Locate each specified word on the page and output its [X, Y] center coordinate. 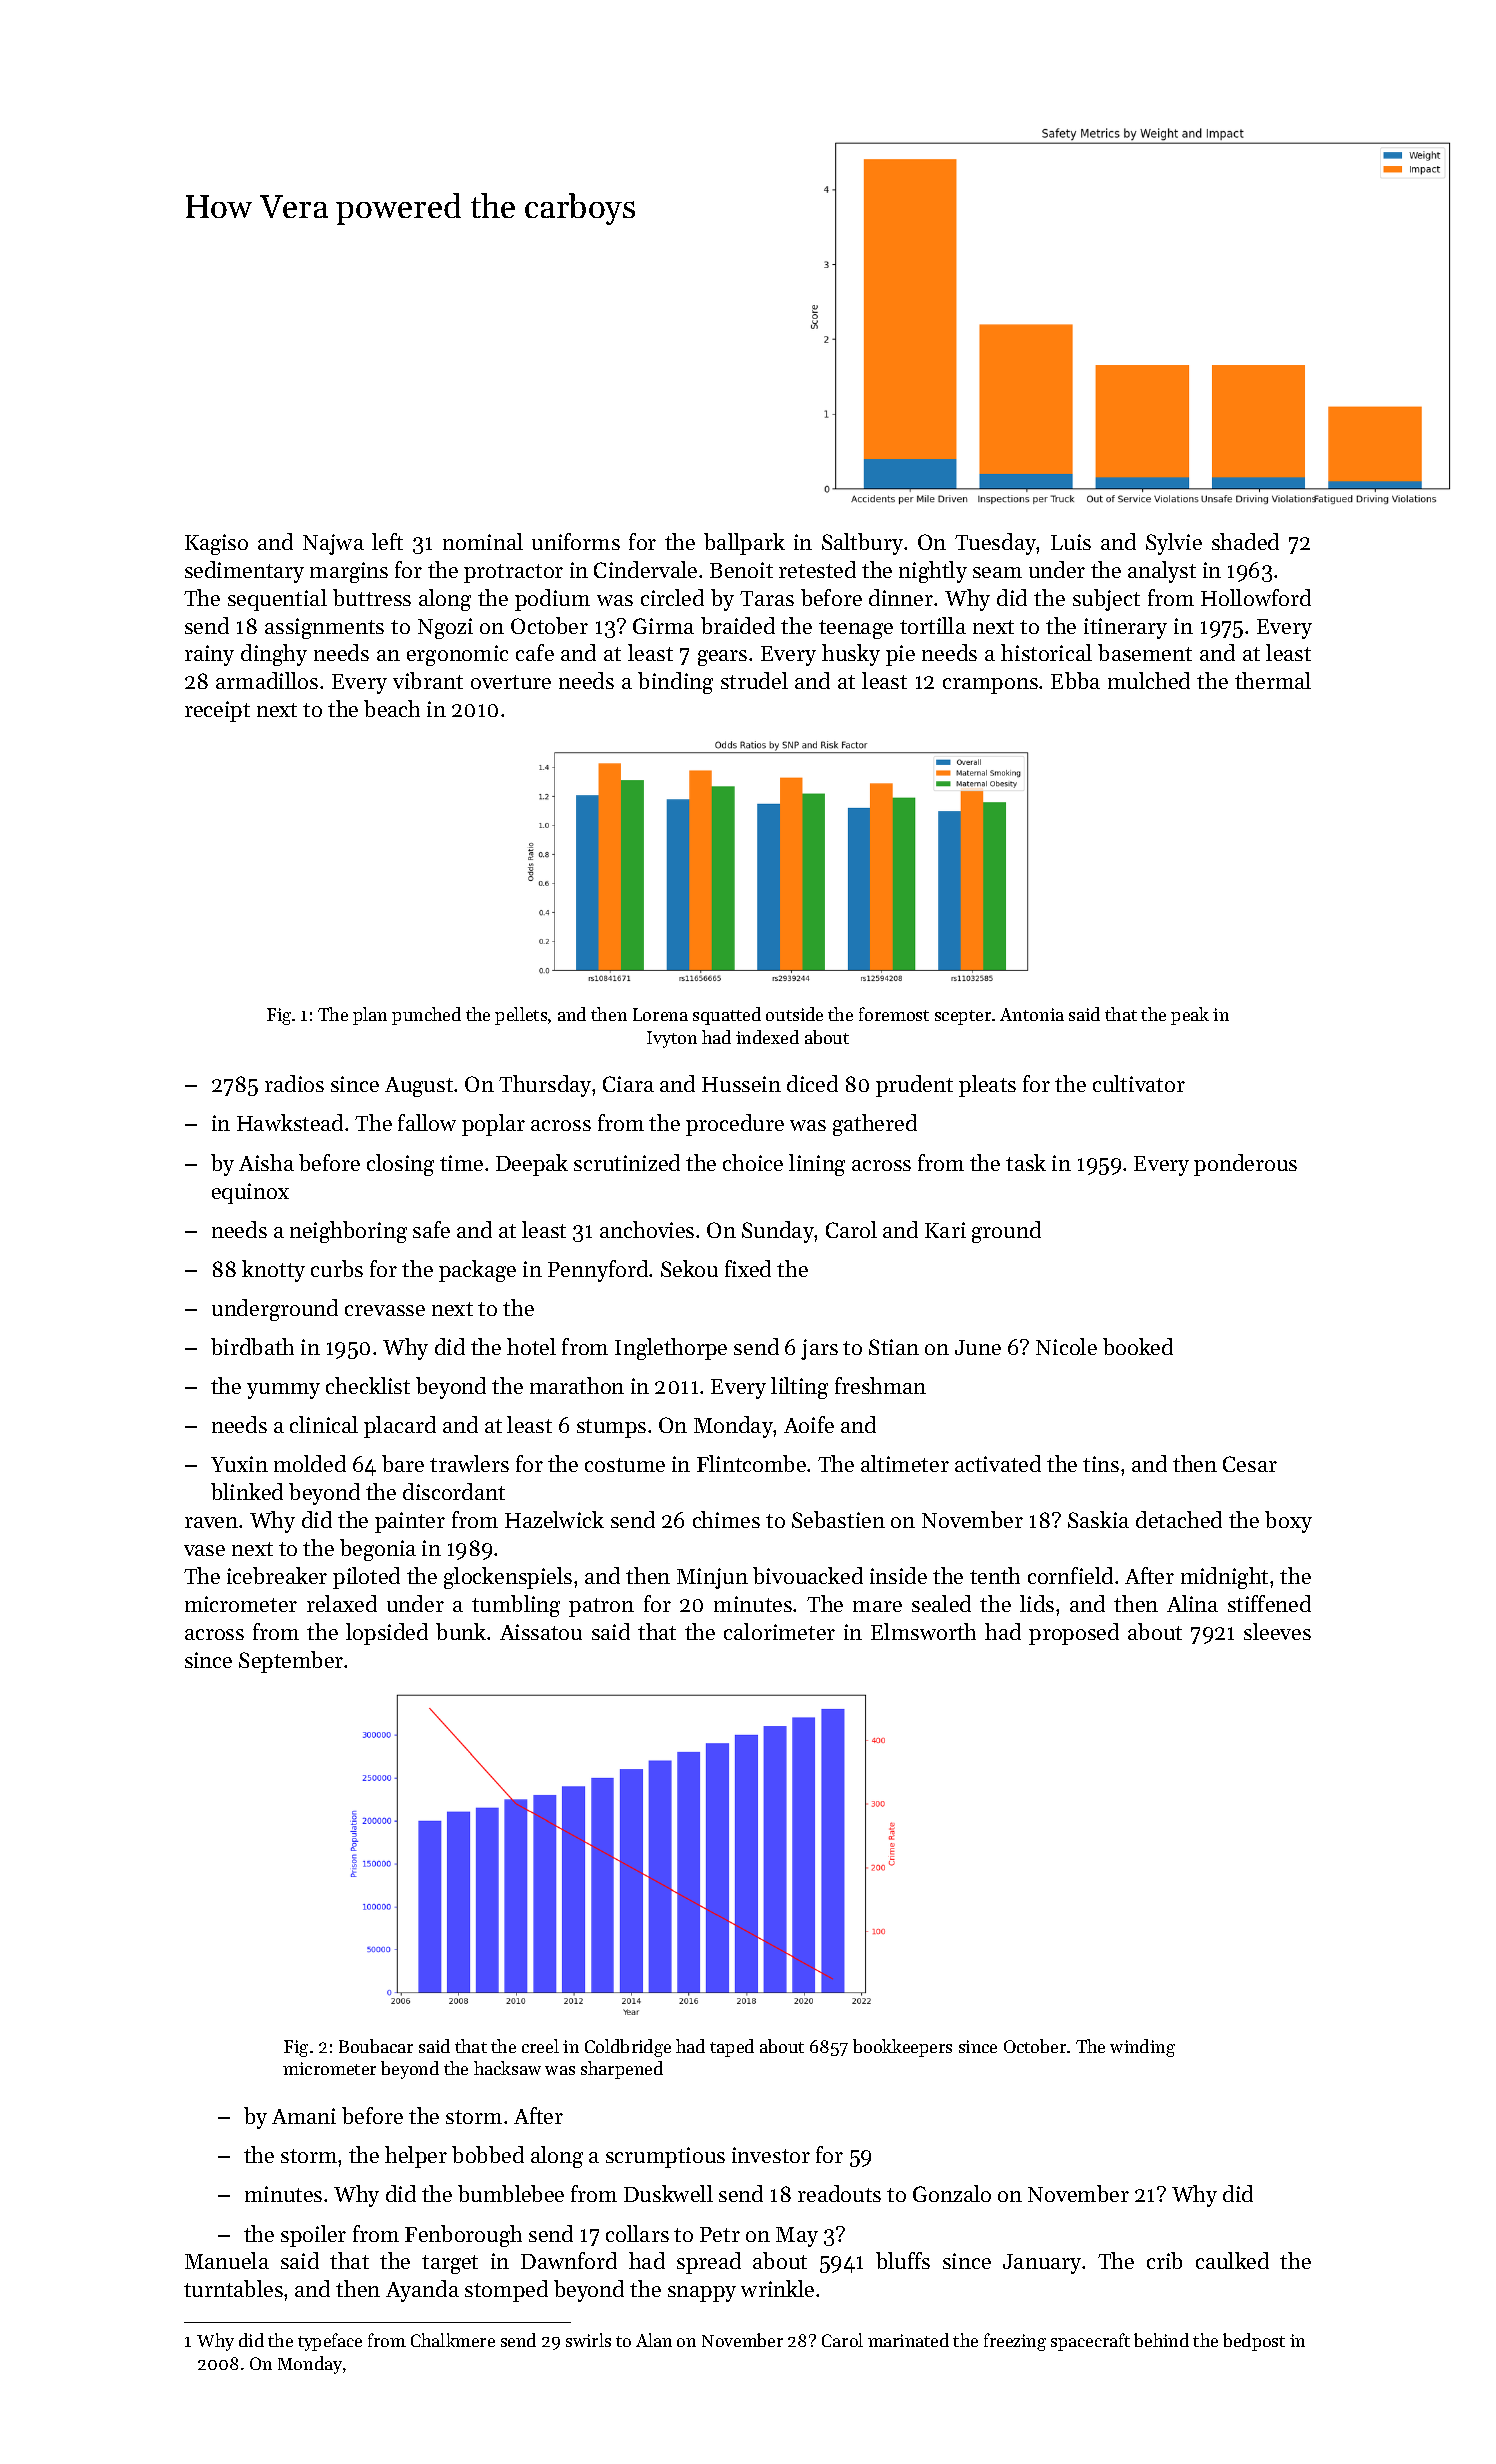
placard [400, 1427]
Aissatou [541, 1632]
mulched [1149, 680]
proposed [1074, 1634]
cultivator [1139, 1083]
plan [370, 1016]
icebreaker [277, 1575]
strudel [754, 680]
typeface [330, 2342]
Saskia [1098, 1519]
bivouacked [808, 1575]
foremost [894, 1014]
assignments [324, 628]
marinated [908, 2340]
